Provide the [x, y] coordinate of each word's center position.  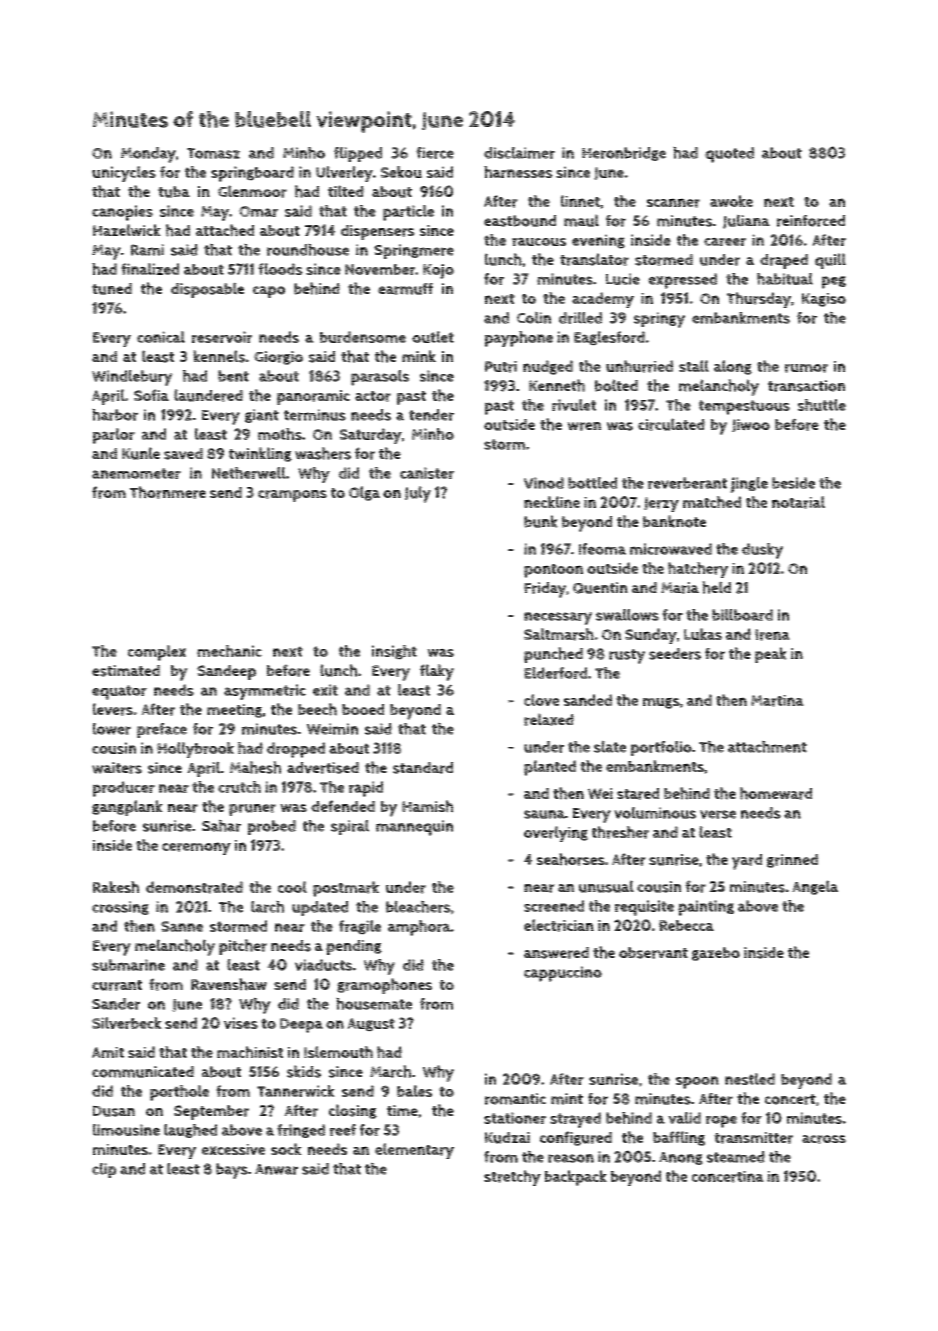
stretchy [512, 1178]
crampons [292, 496]
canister [427, 473]
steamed [736, 1157]
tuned [112, 289]
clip [104, 1170]
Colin [534, 317]
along [733, 367]
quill [830, 261]
